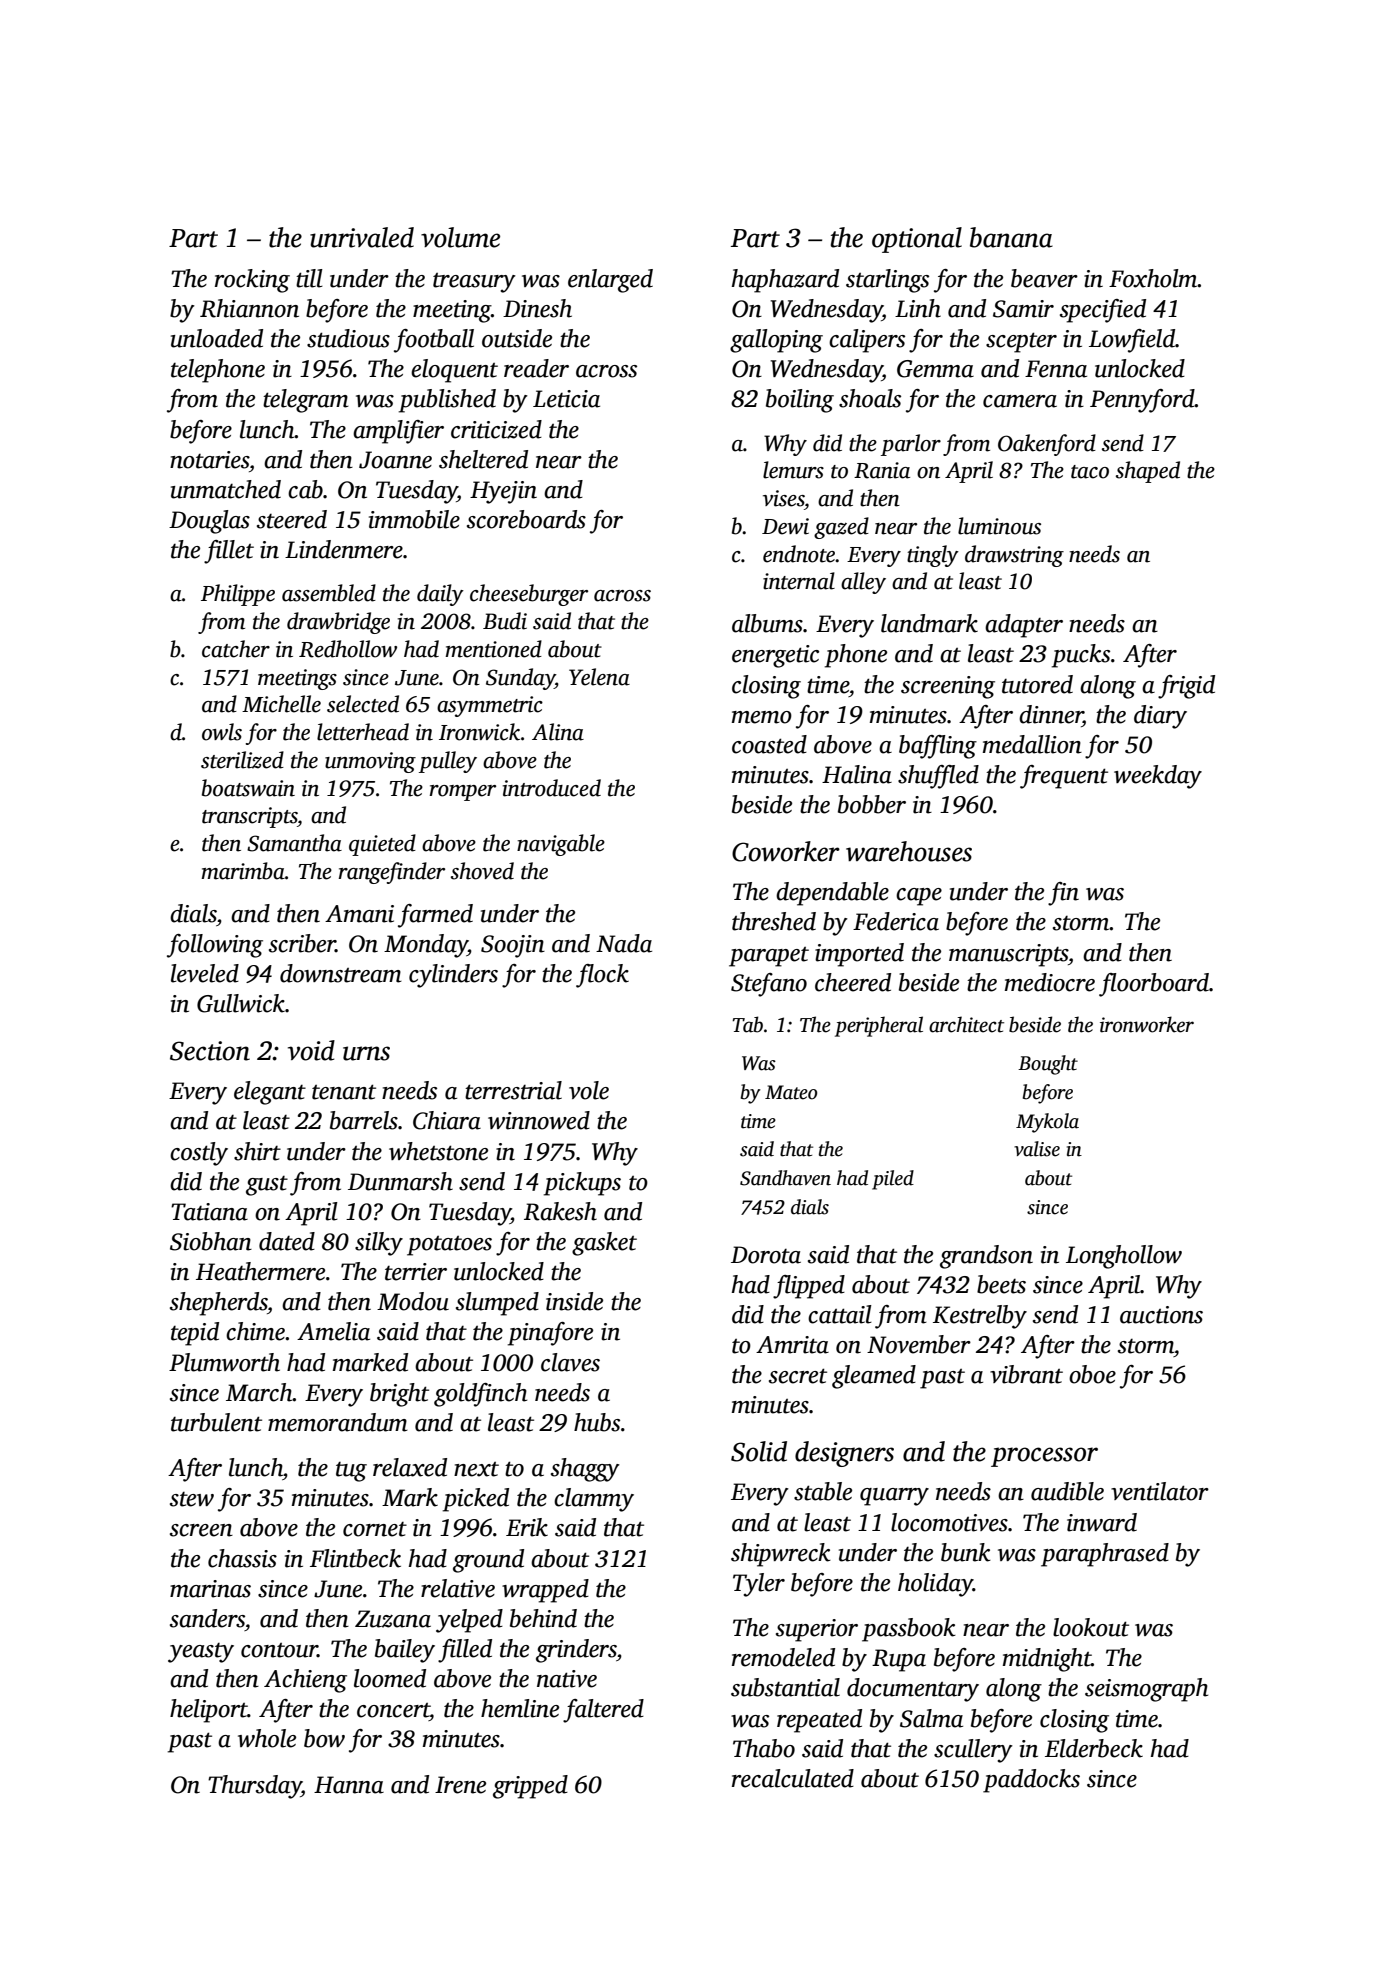 The width and height of the image is (1386, 1969). What do you see at coordinates (610, 281) in the image?
I see `enlarged` at bounding box center [610, 281].
